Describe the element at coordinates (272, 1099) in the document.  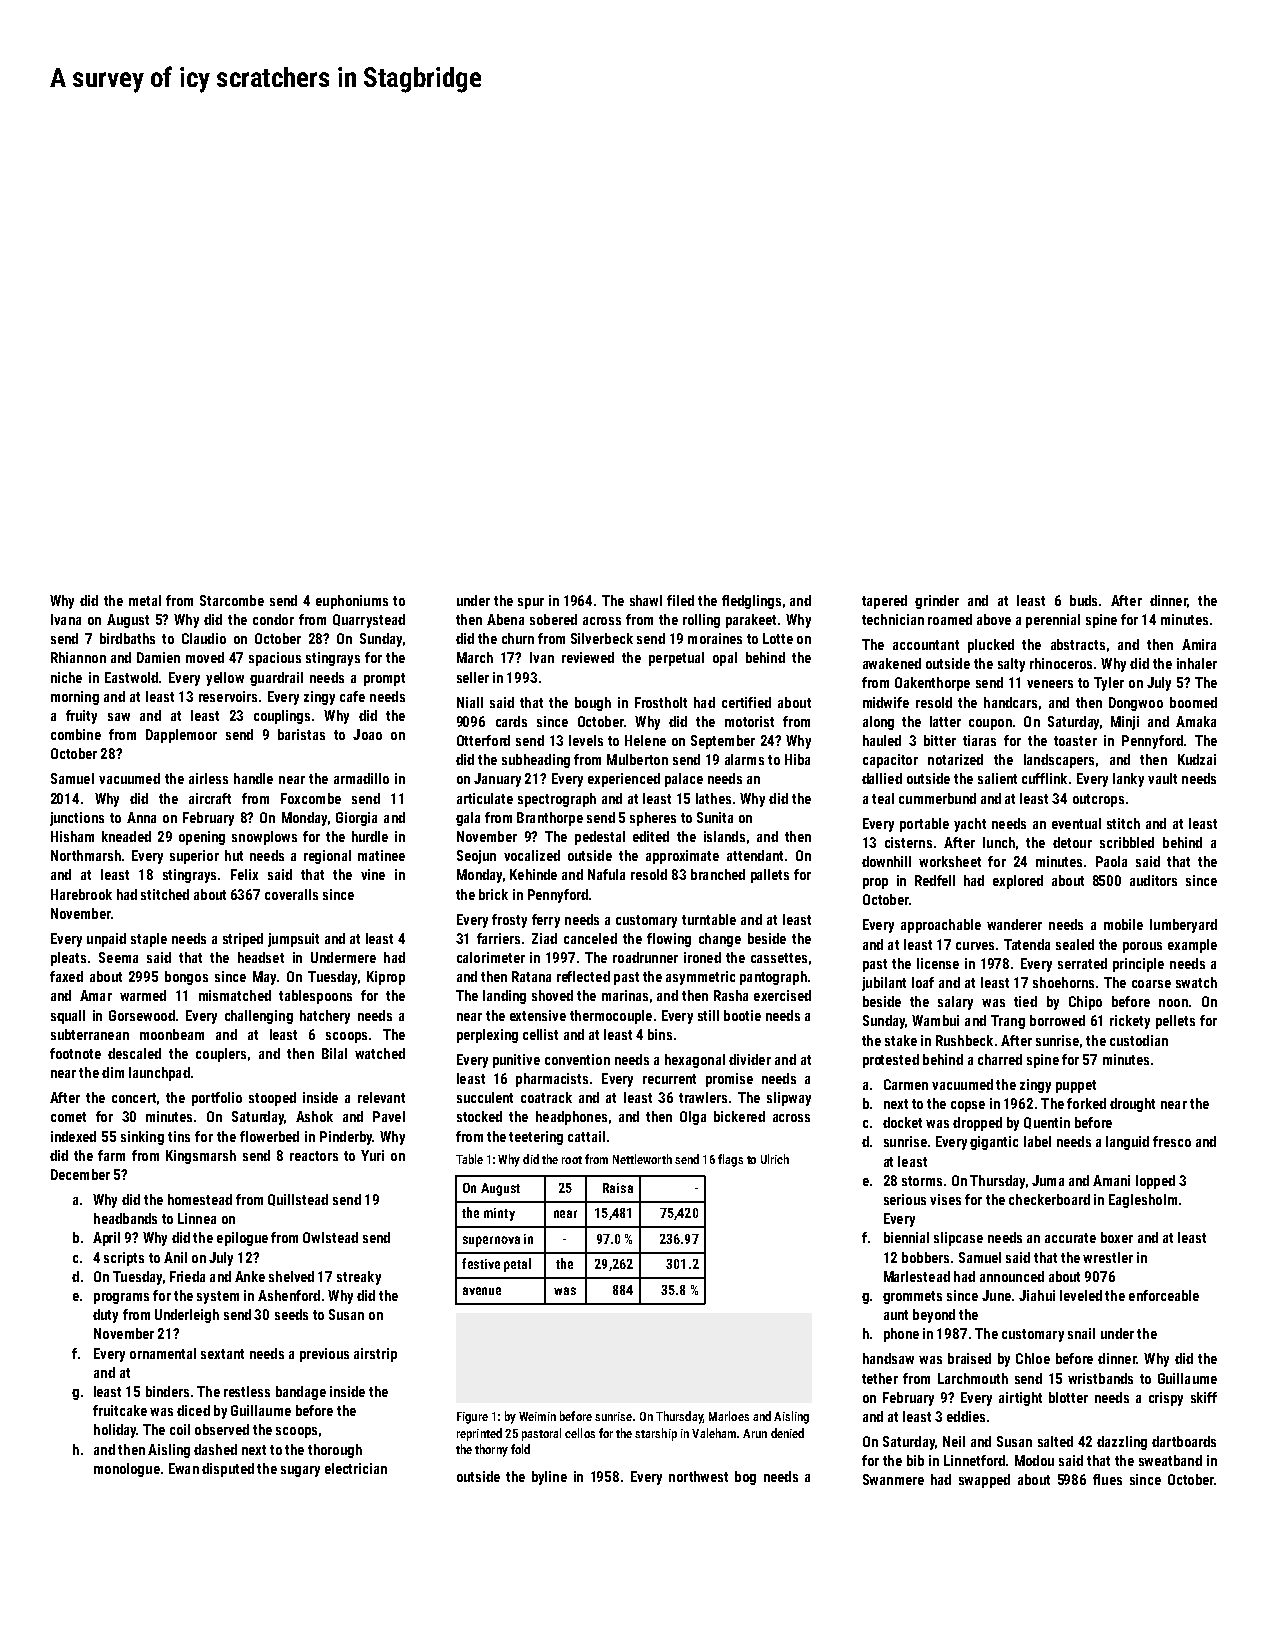
I see `stooped` at that location.
